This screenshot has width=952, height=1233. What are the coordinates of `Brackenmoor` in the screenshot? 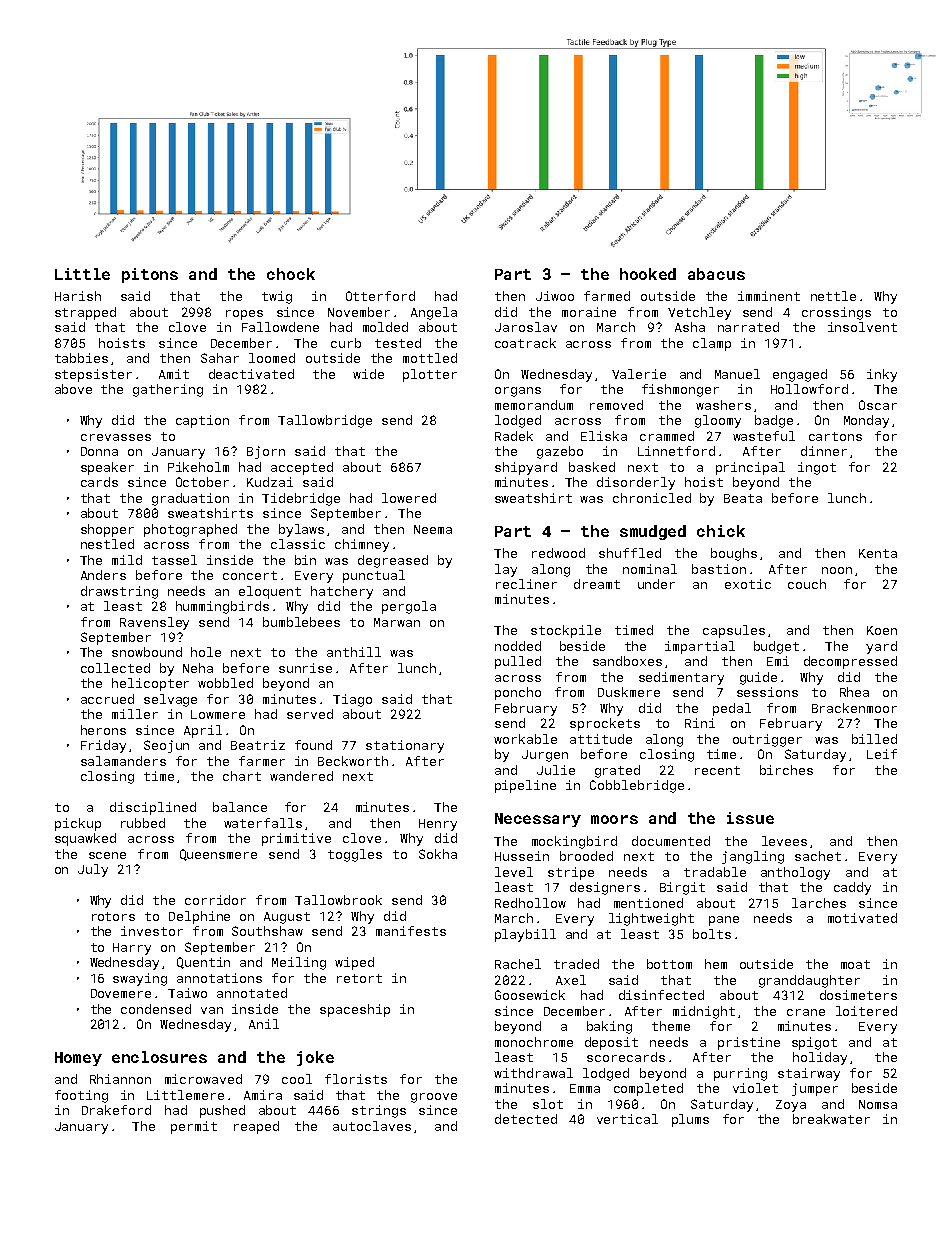 It's located at (854, 708).
